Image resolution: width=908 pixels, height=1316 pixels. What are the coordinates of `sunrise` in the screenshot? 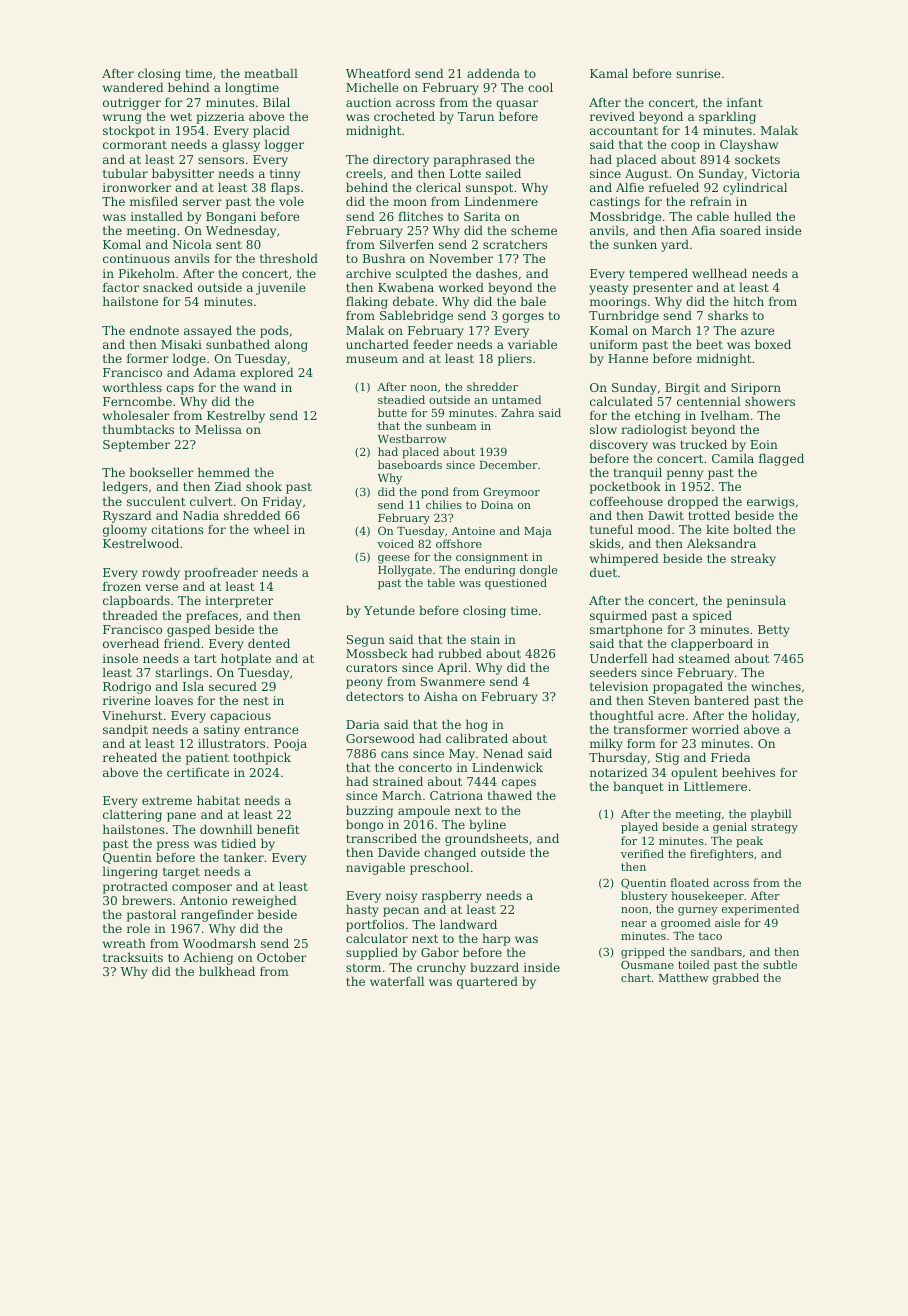 It's located at (698, 73).
